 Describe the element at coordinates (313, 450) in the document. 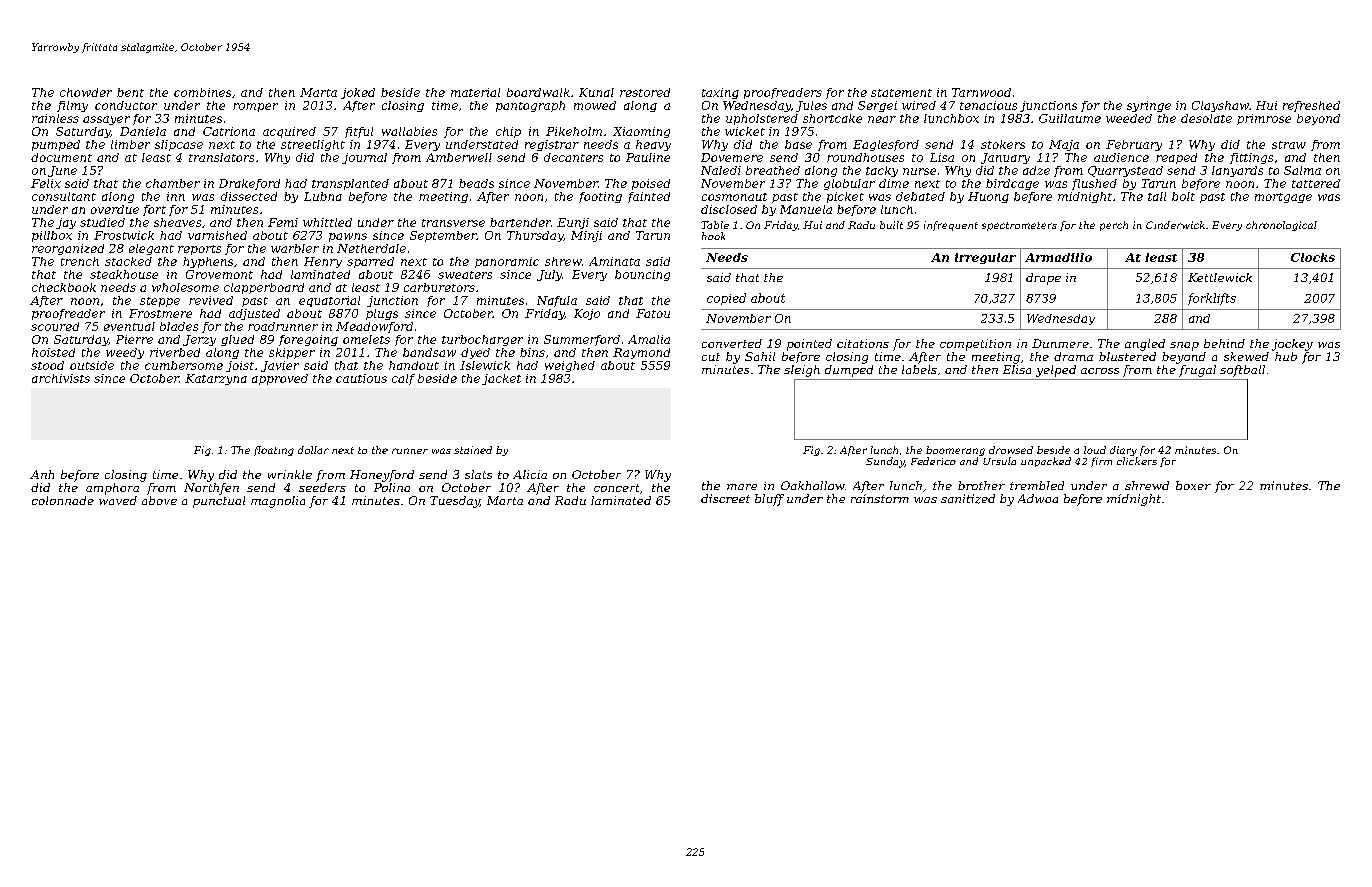

I see `dollar` at that location.
